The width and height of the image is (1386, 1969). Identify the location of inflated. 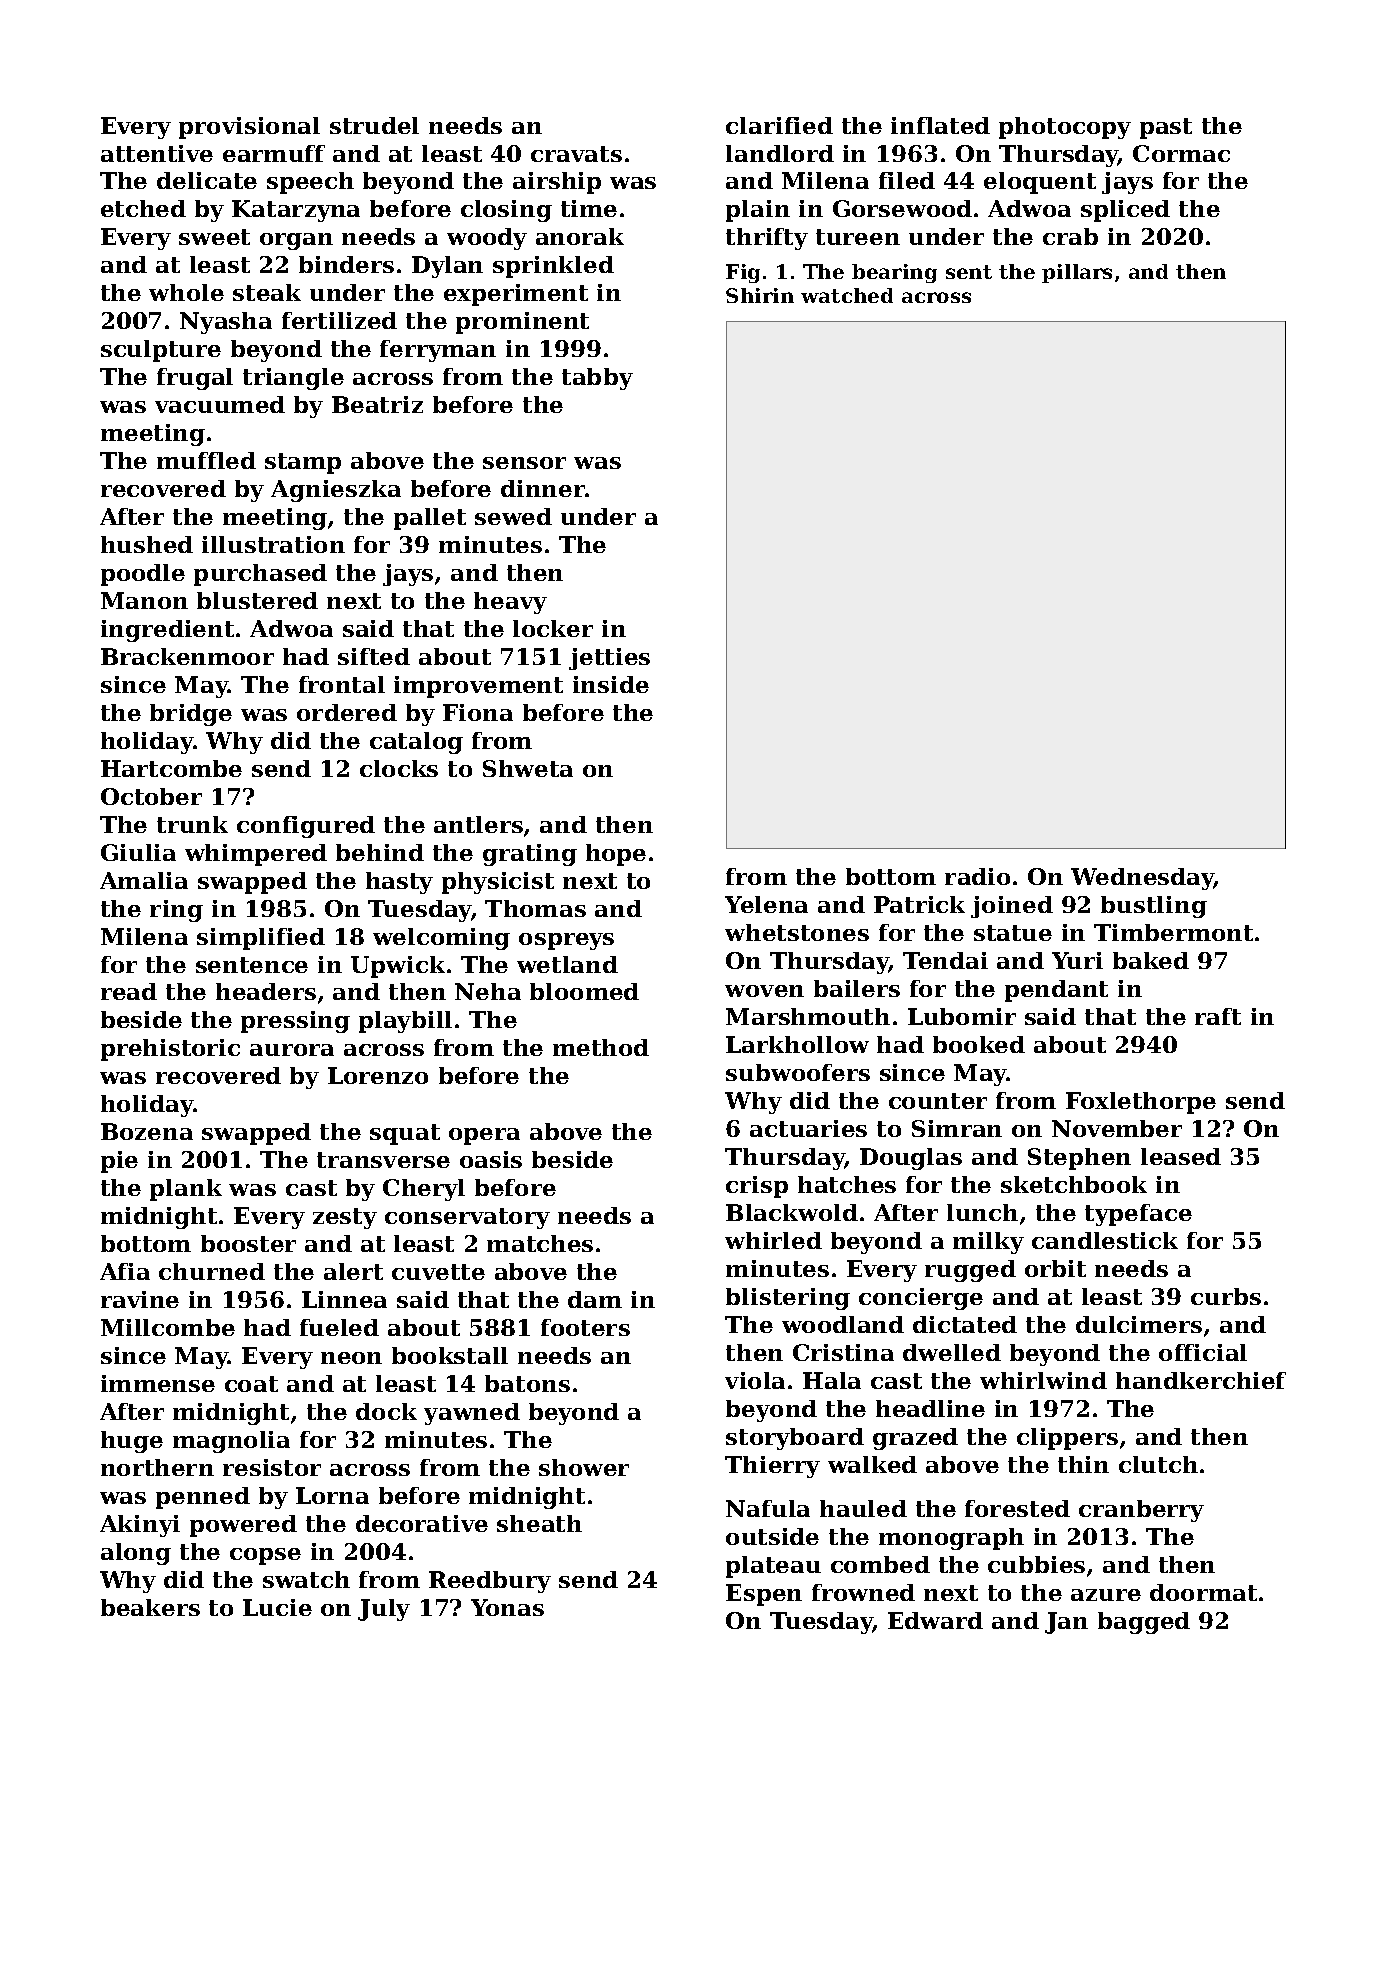
(940, 125).
